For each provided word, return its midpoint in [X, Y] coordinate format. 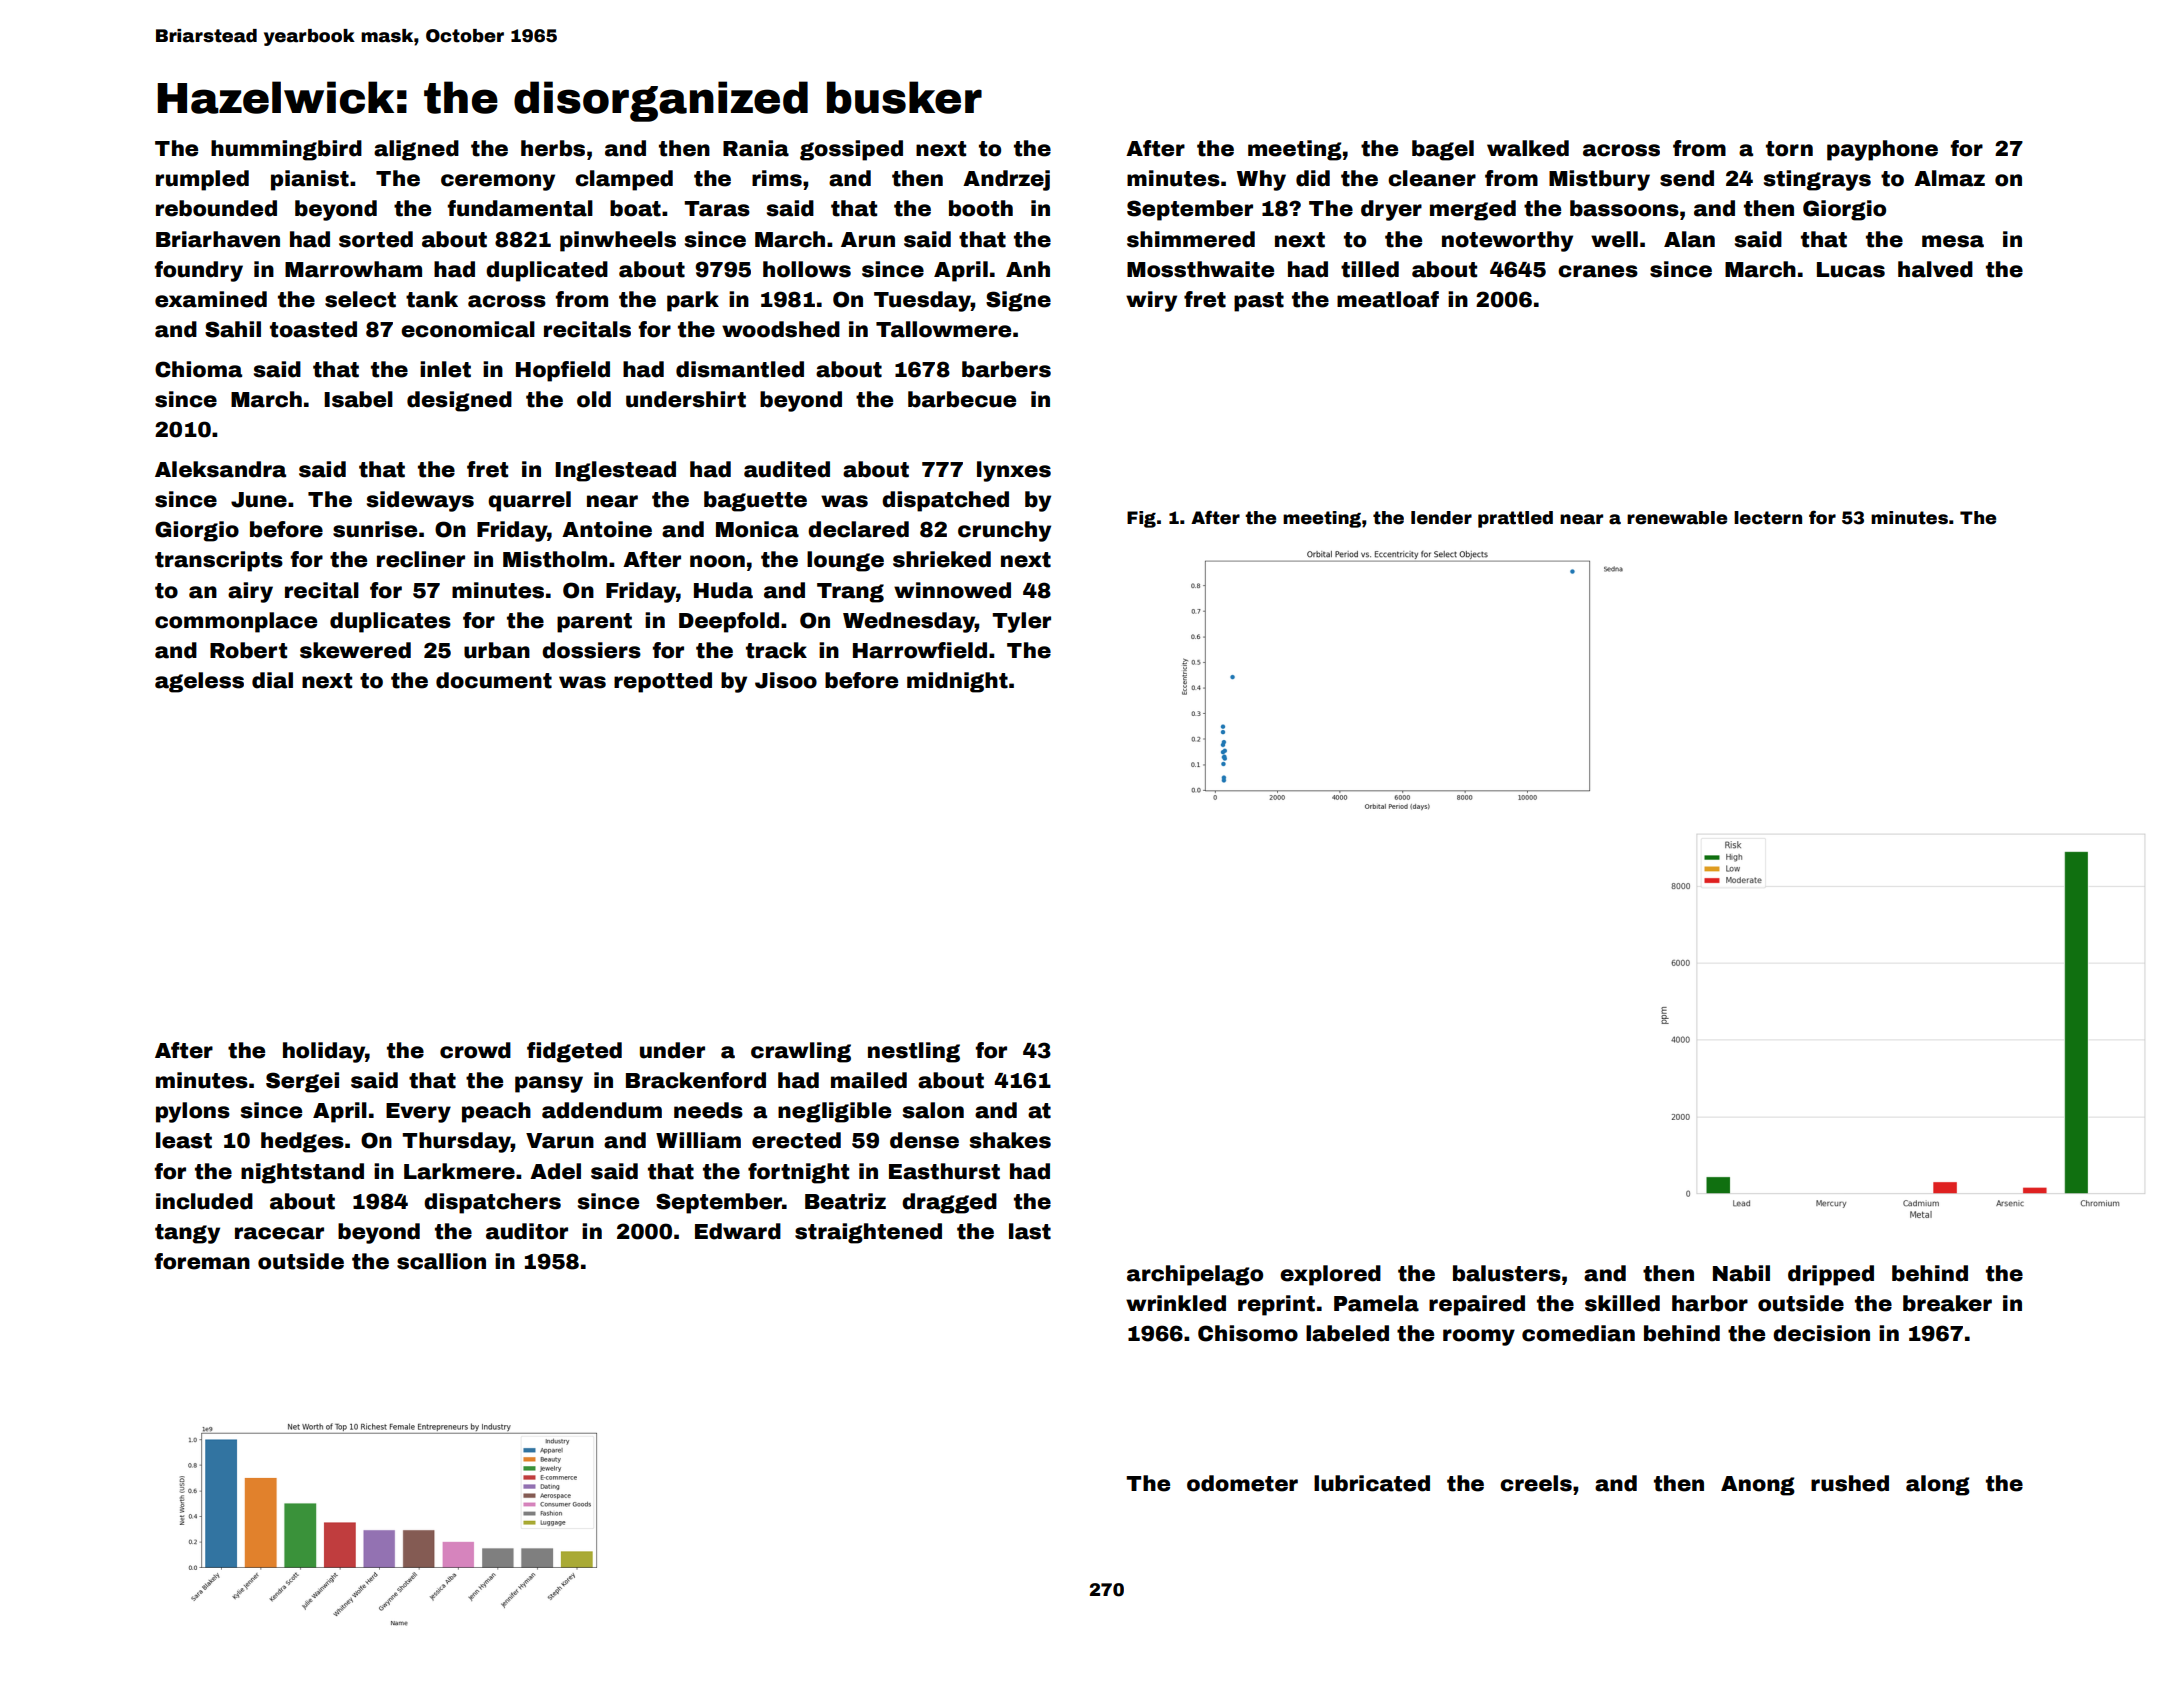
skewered [355, 650]
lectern [1768, 518]
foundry [198, 271]
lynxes [1014, 471]
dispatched [945, 501]
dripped [1831, 1275]
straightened [868, 1233]
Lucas [1851, 270]
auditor [527, 1231]
